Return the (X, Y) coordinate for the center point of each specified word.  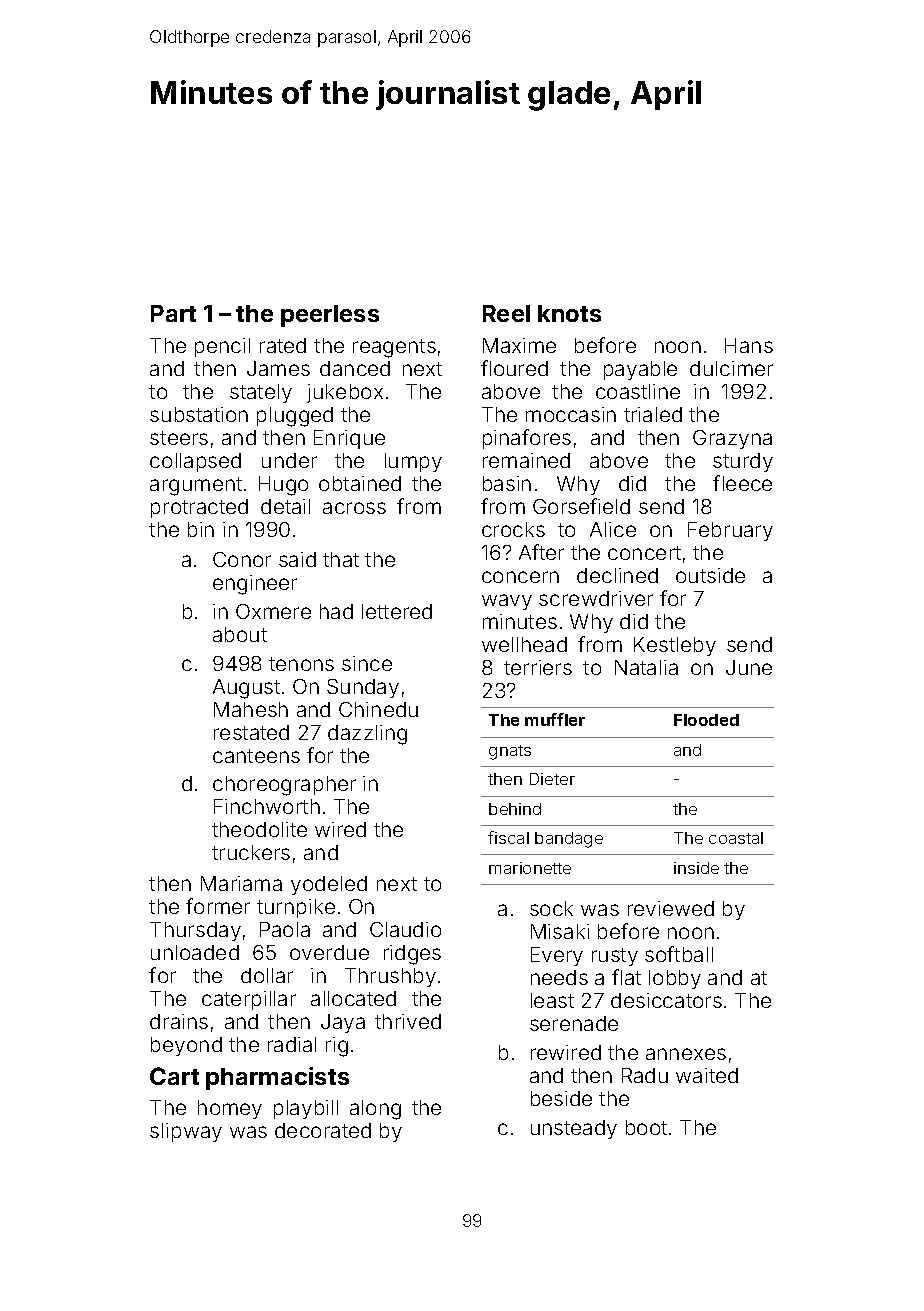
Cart (174, 1076)
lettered (397, 611)
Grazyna (732, 439)
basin (507, 483)
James (278, 368)
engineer (255, 585)
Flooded (706, 720)
